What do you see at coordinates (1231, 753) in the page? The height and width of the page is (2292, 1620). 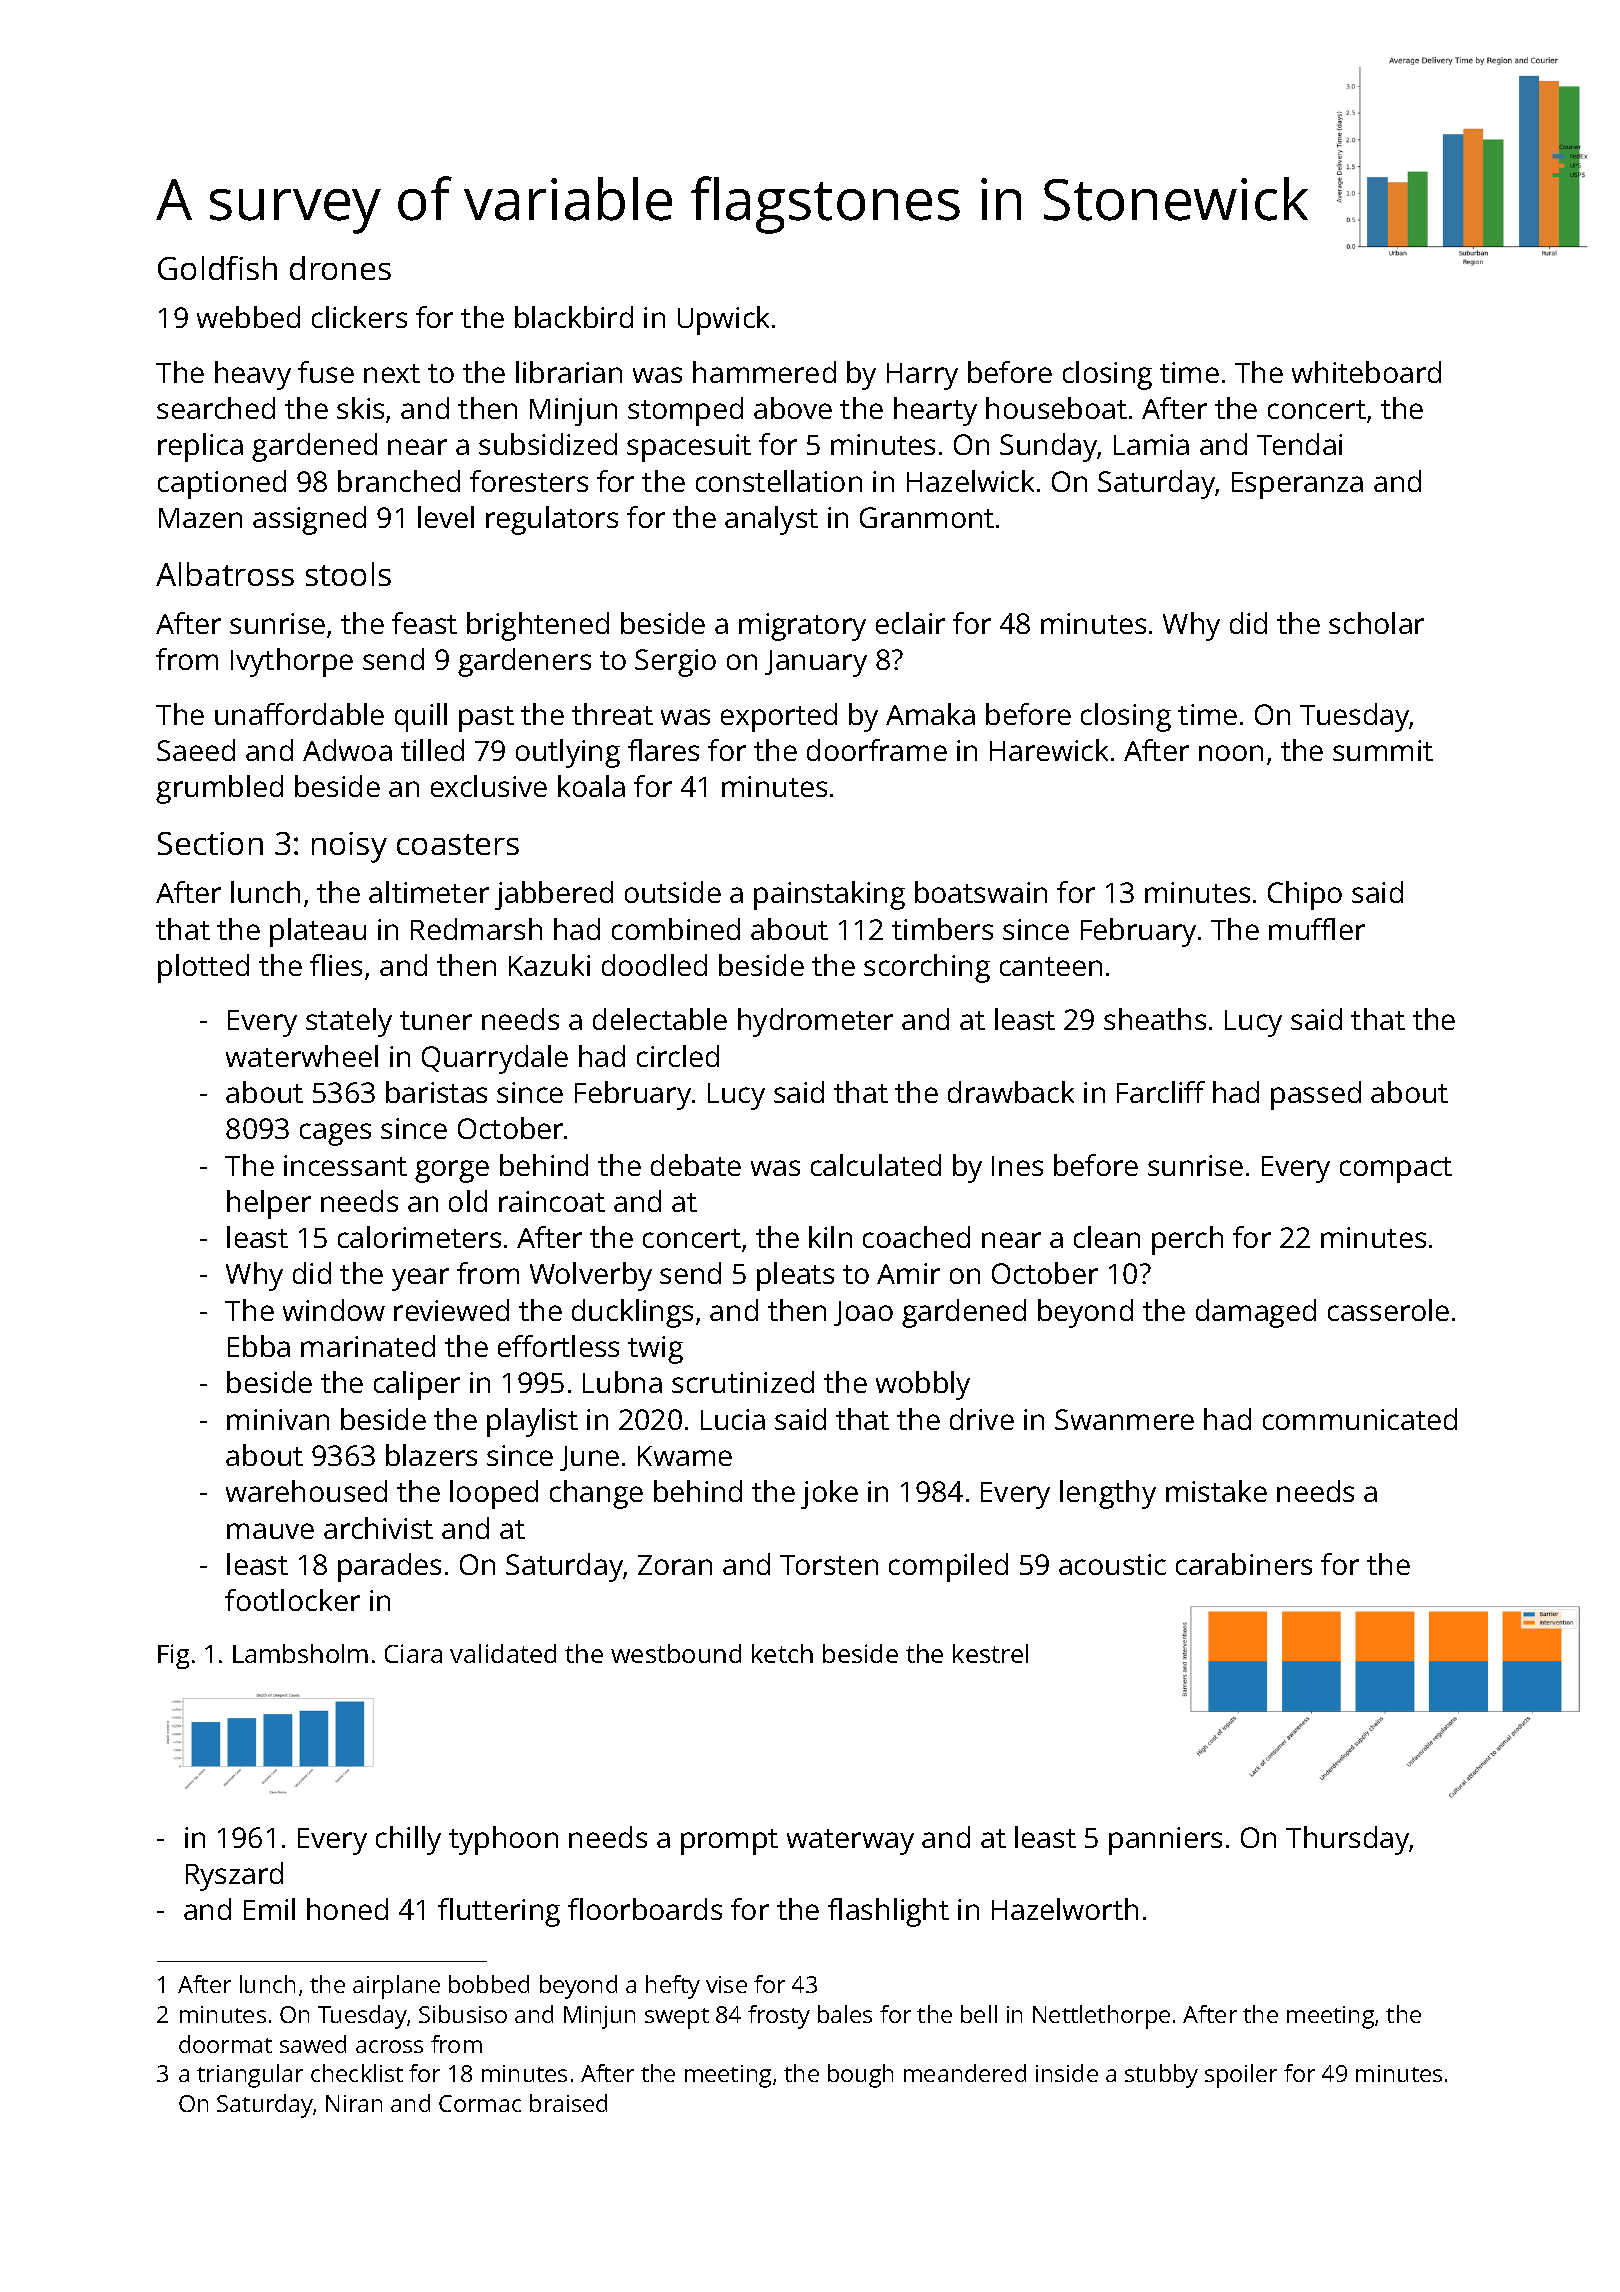 I see `noon` at bounding box center [1231, 753].
